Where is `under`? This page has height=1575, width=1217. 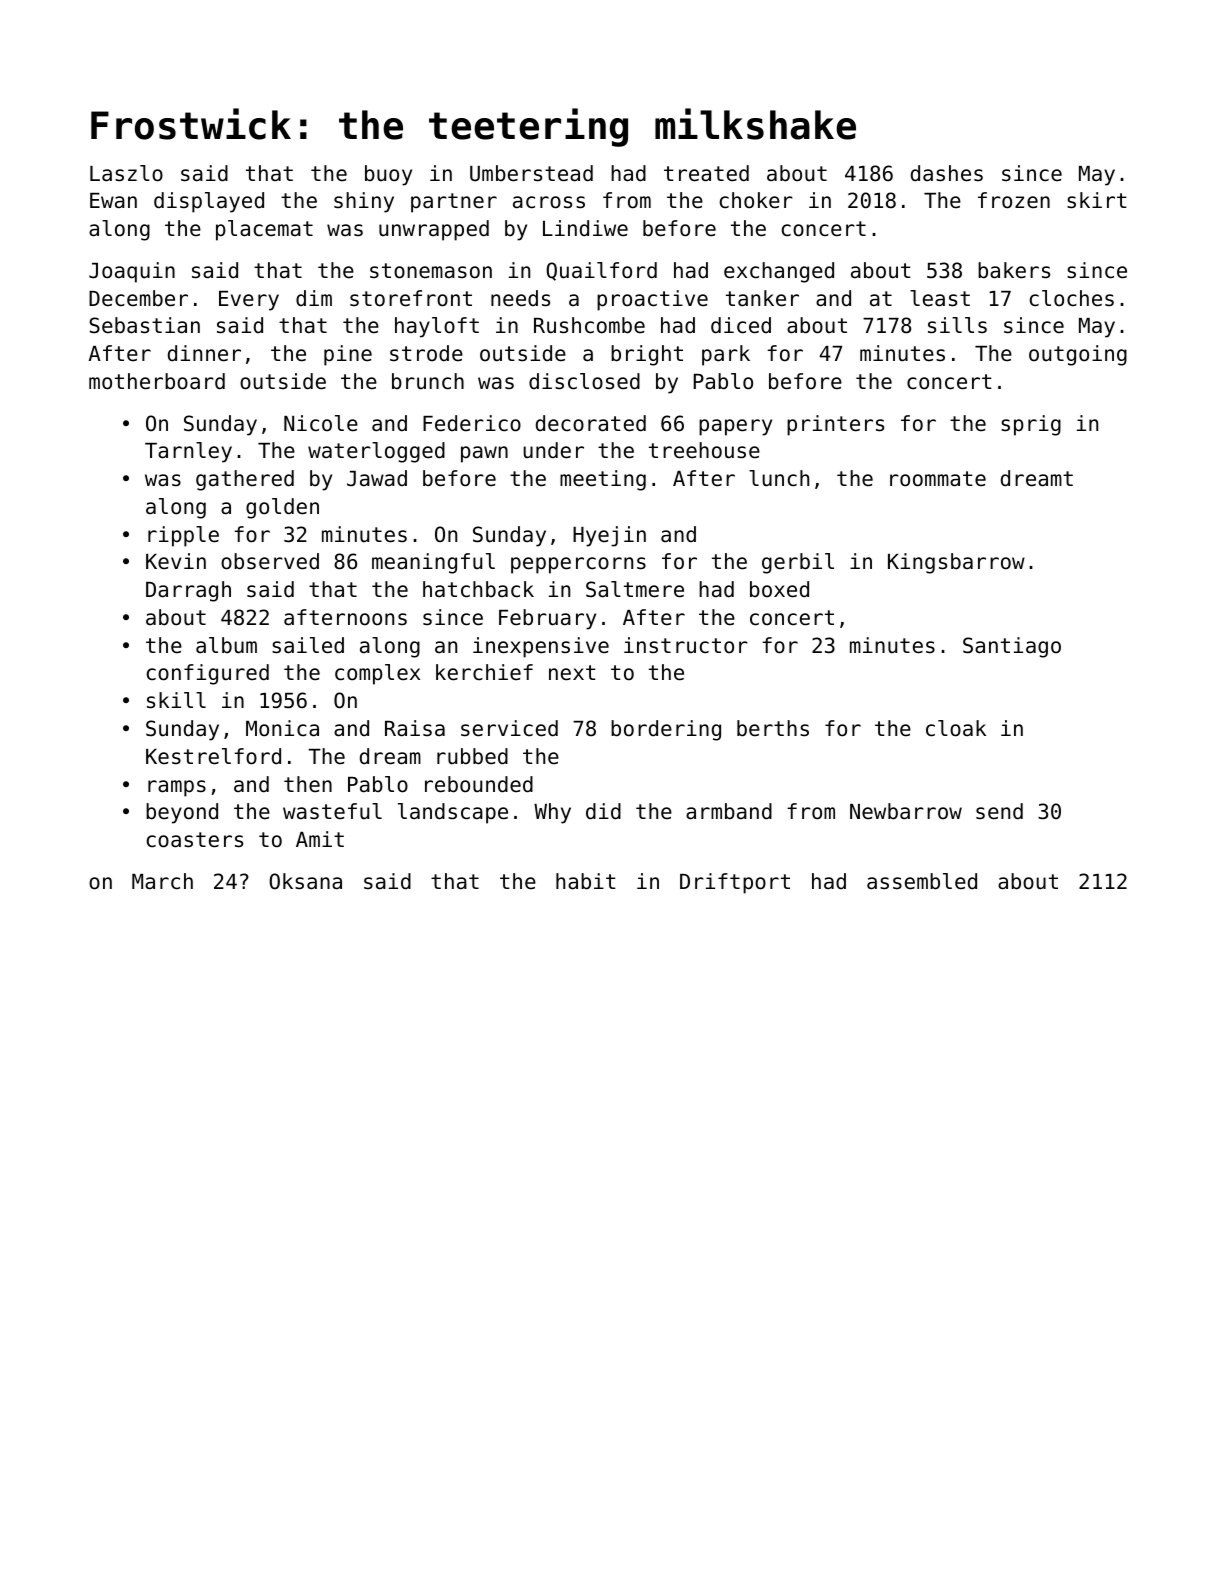
under is located at coordinates (553, 450).
